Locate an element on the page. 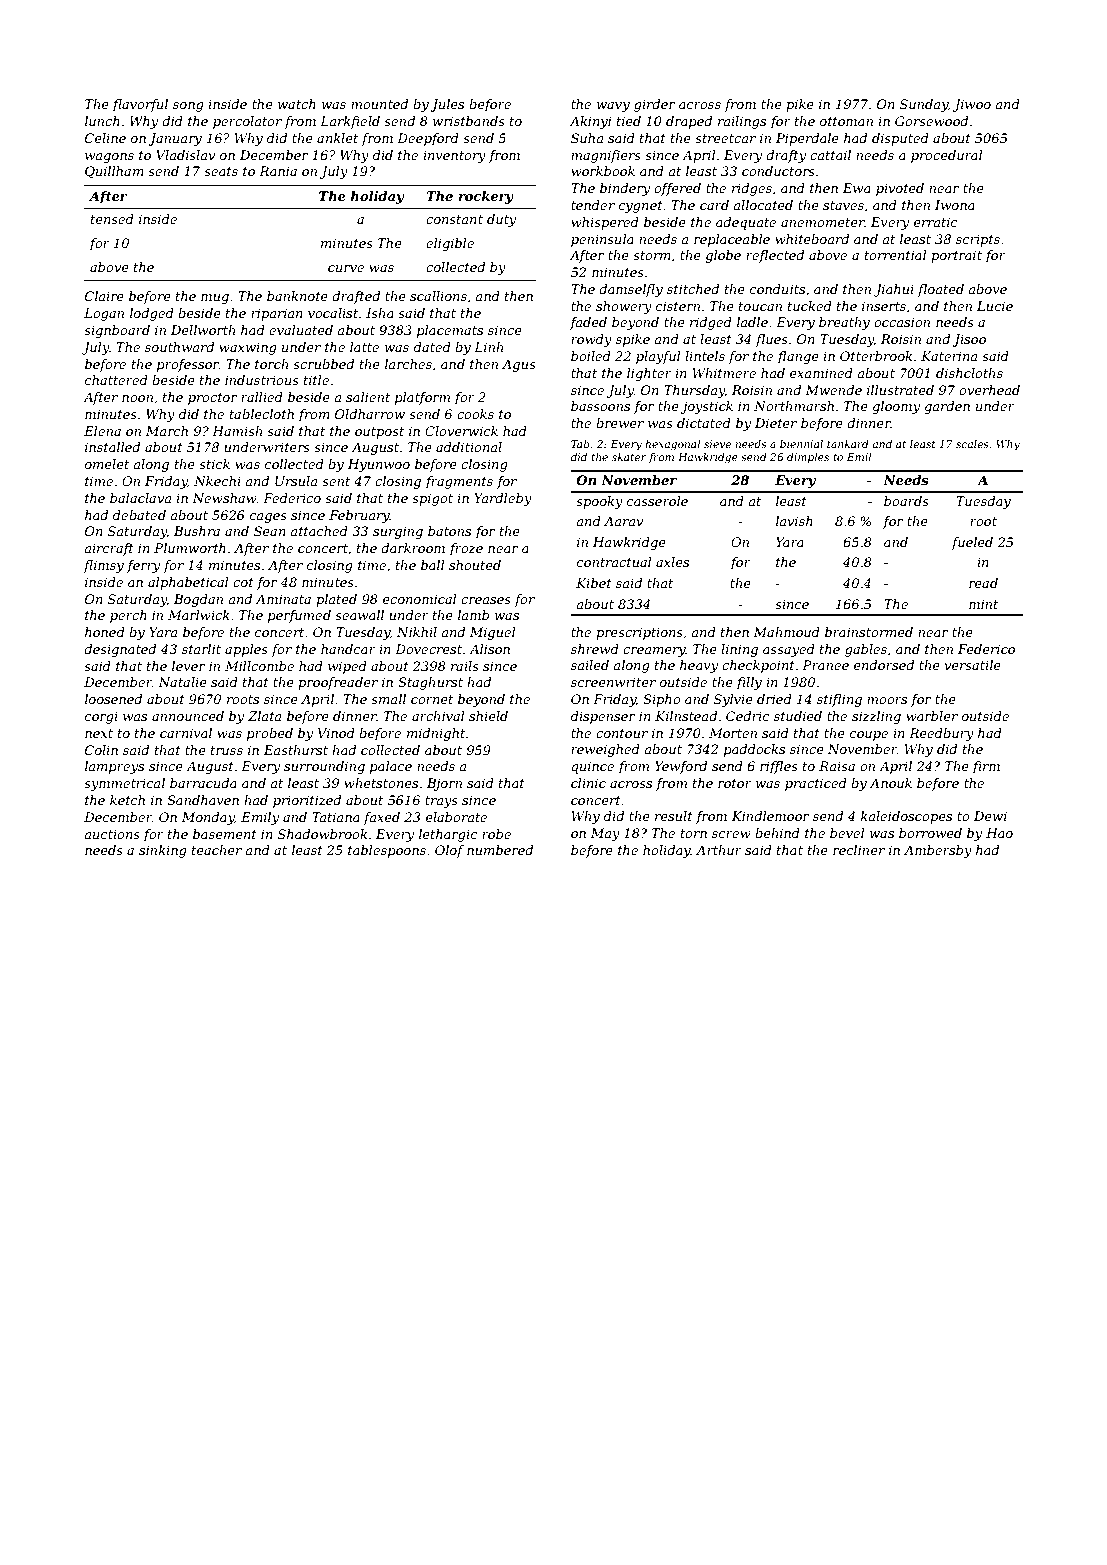 The width and height of the document is (1107, 1565). mint is located at coordinates (983, 604).
